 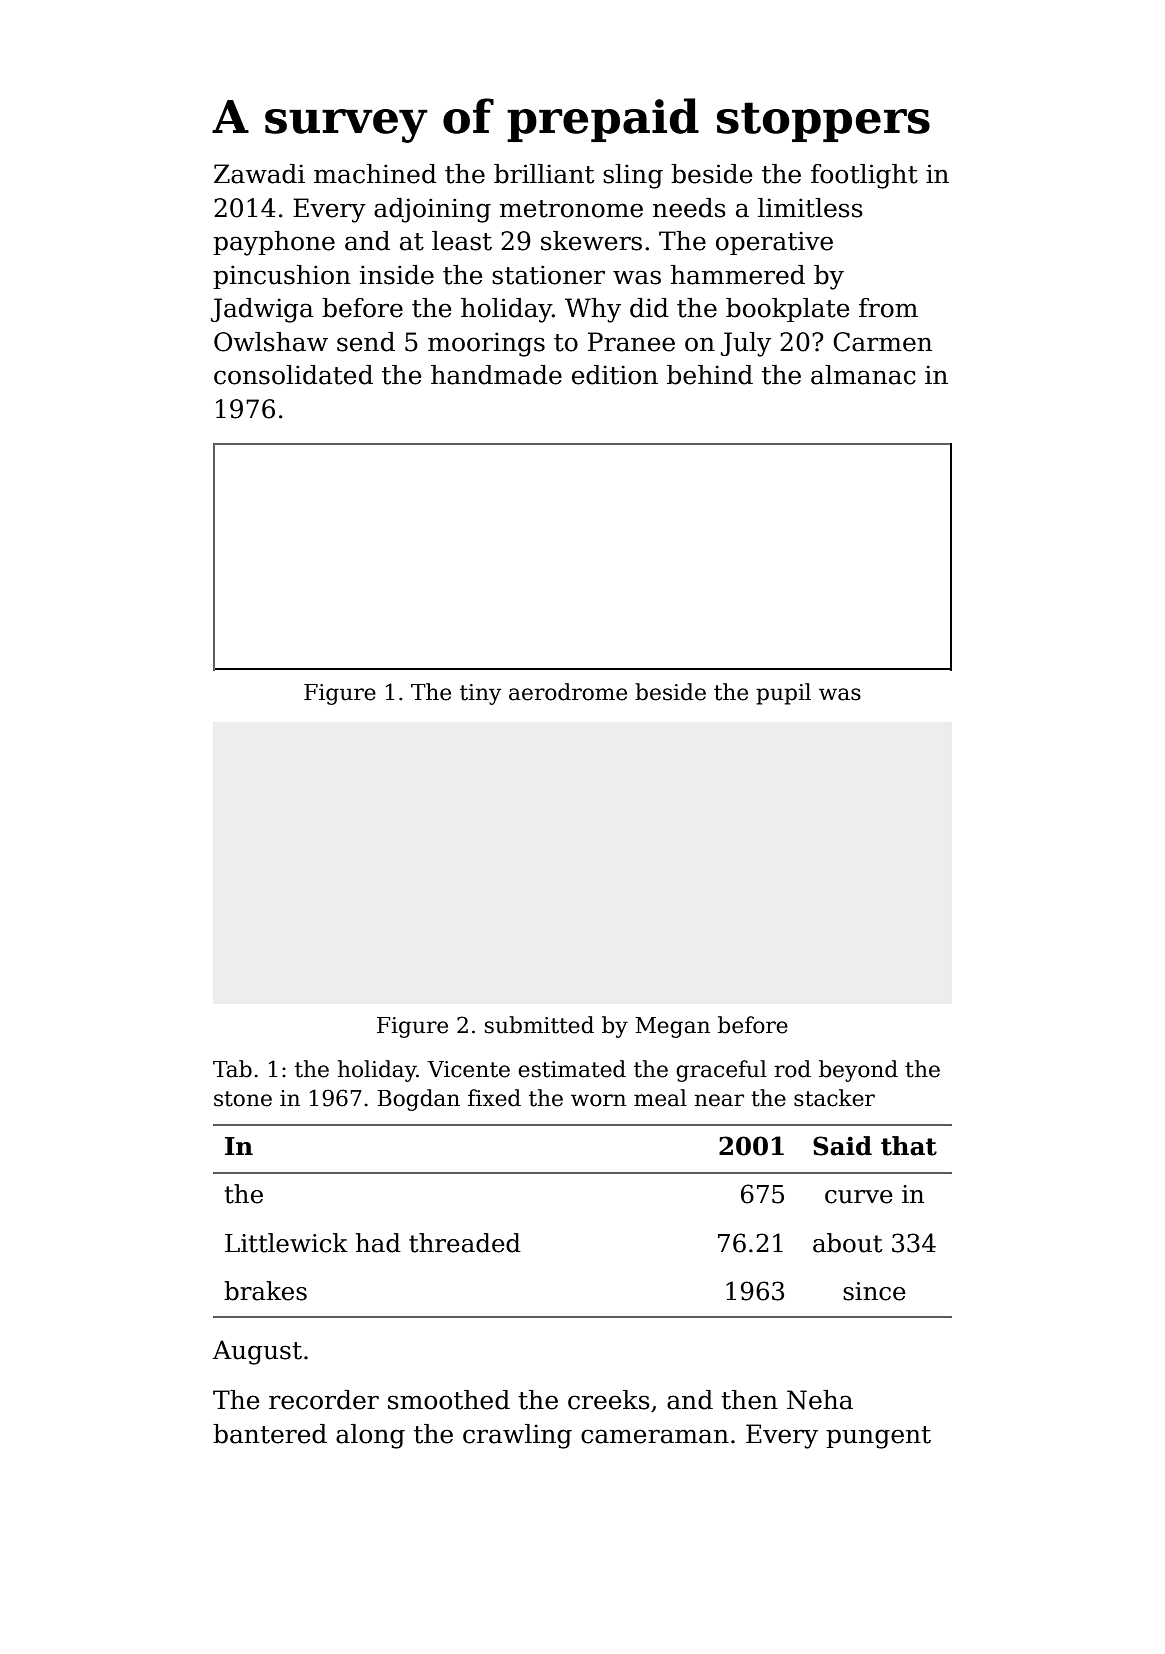 What do you see at coordinates (539, 1025) in the screenshot?
I see `submitted` at bounding box center [539, 1025].
